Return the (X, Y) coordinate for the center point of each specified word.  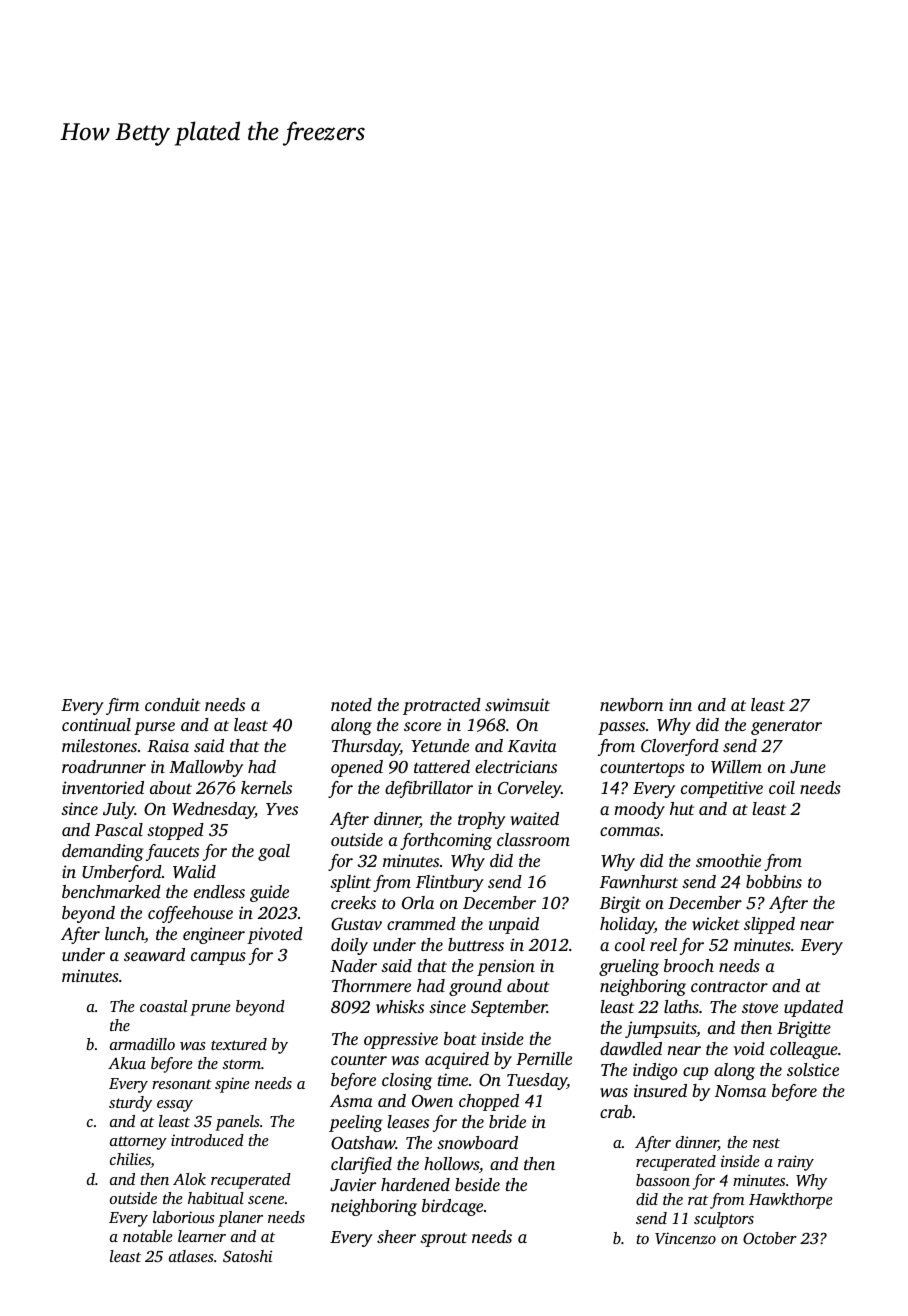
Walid (194, 872)
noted (351, 704)
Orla (418, 903)
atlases (191, 1256)
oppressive (401, 1040)
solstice (813, 1069)
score (422, 726)
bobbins (774, 881)
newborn (631, 704)
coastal (163, 1006)
